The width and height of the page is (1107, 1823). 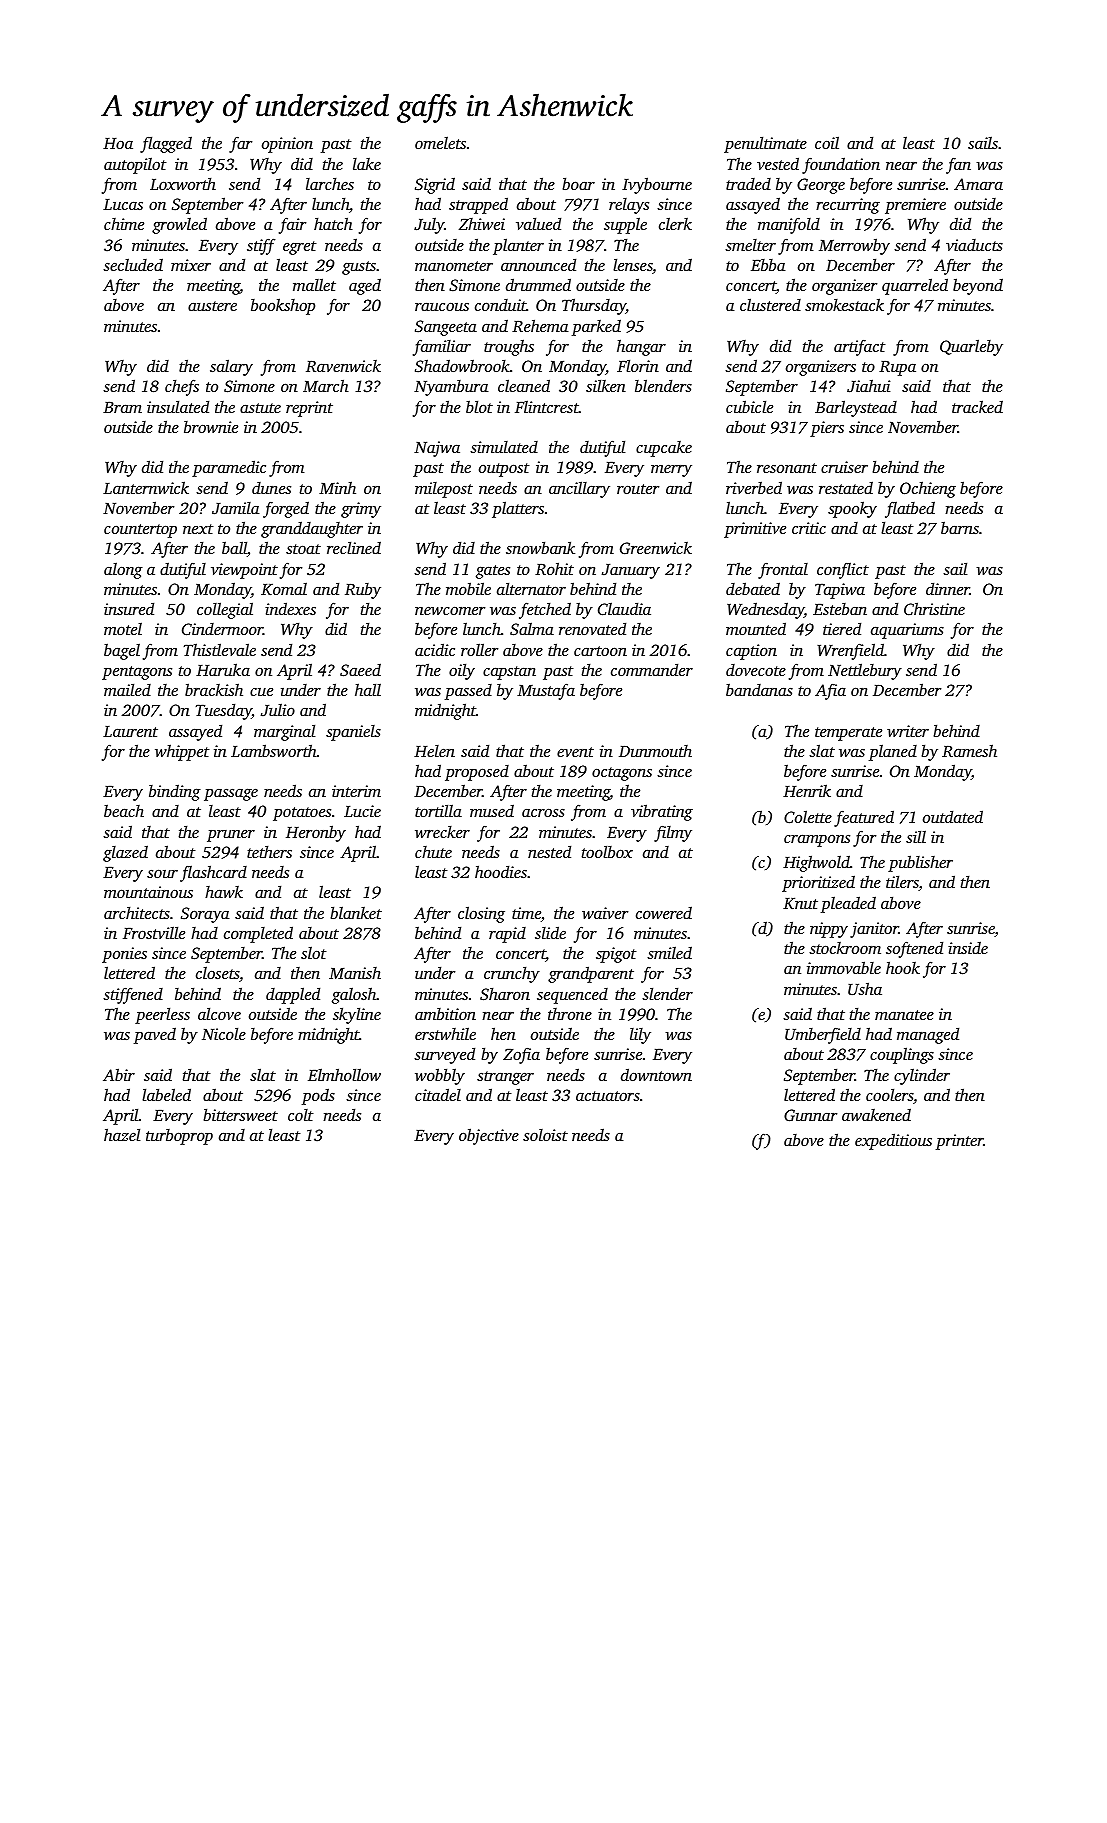 I want to click on commander, so click(x=652, y=669).
